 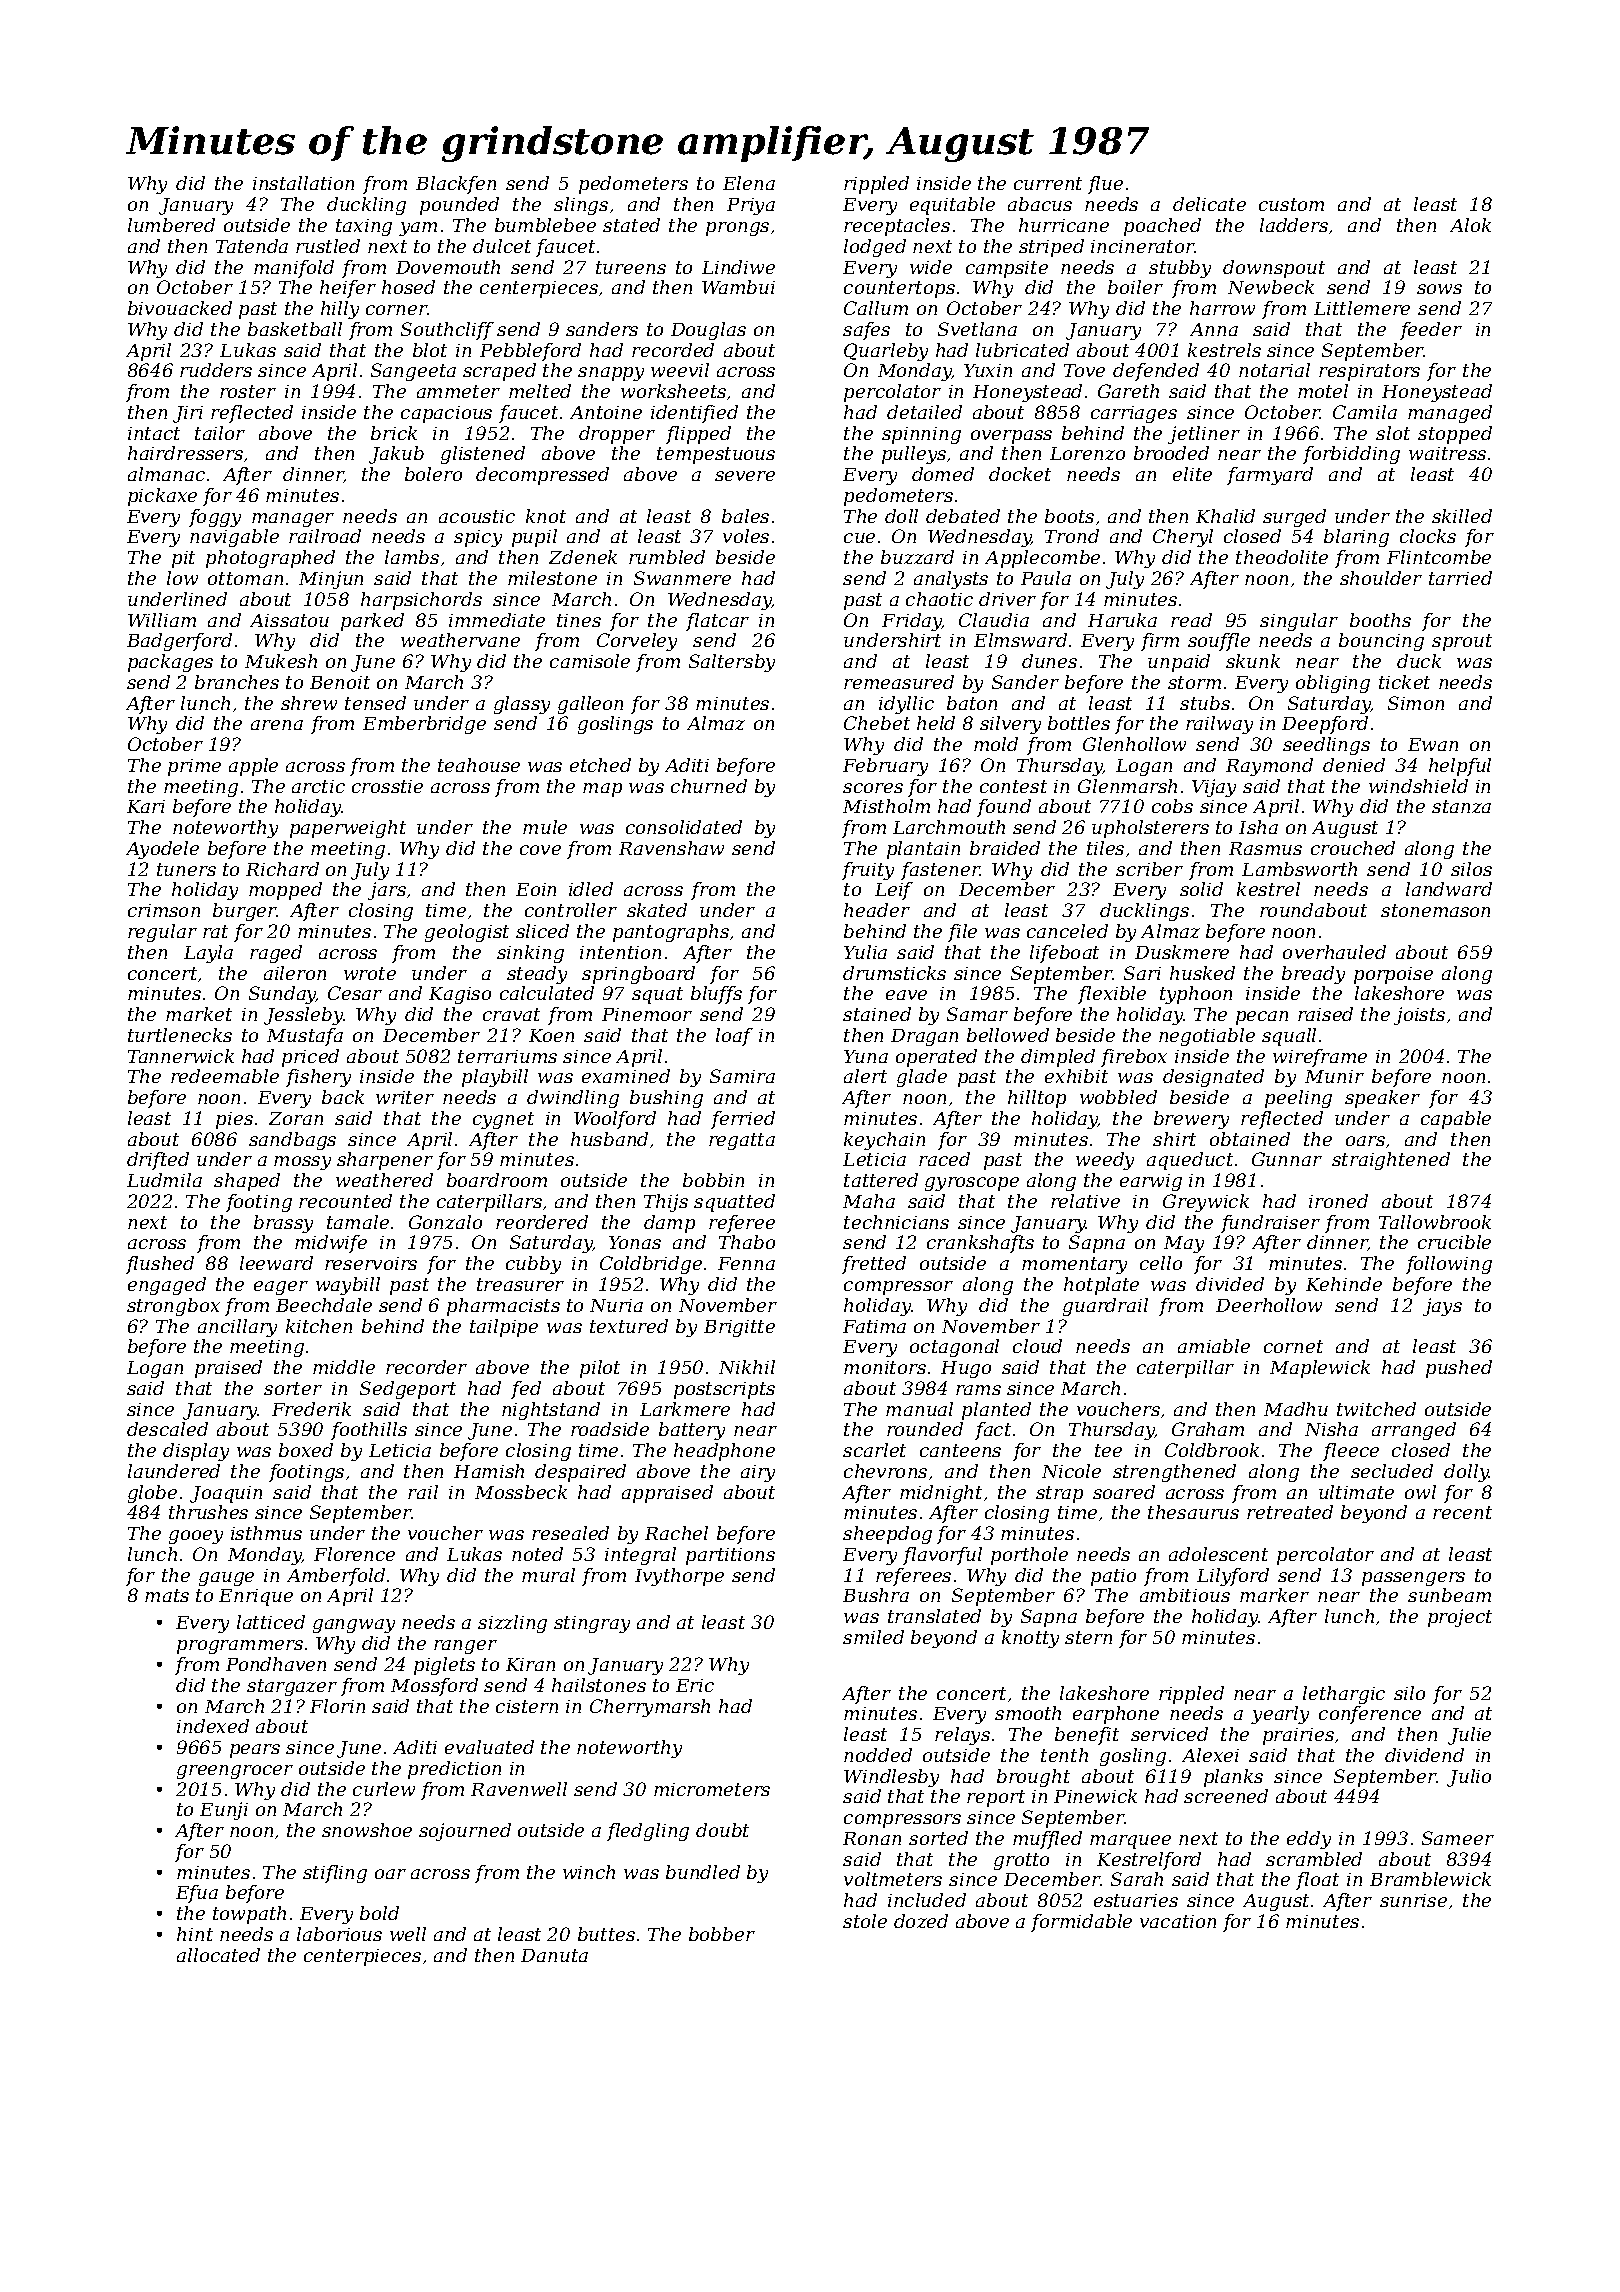 What do you see at coordinates (1085, 1201) in the screenshot?
I see `relative` at bounding box center [1085, 1201].
